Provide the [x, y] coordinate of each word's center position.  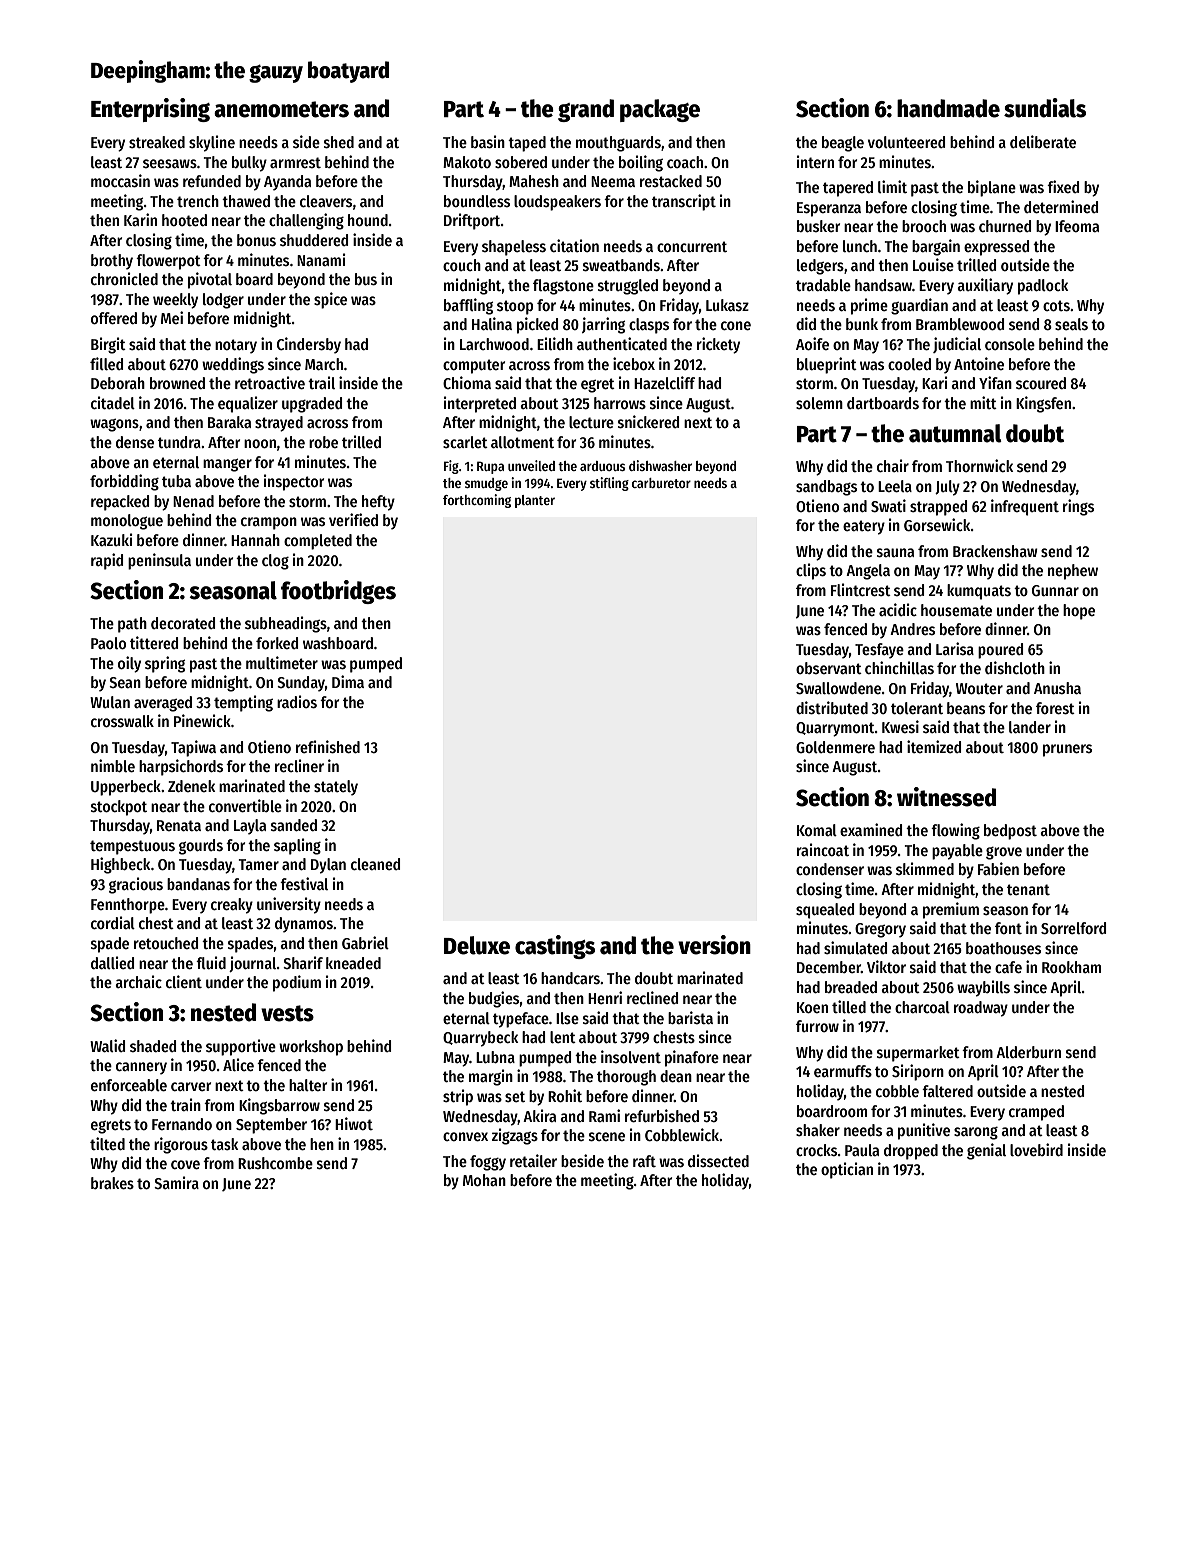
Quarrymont [835, 729]
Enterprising [150, 110]
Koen [812, 1007]
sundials [1045, 108]
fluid [211, 962]
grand [586, 110]
